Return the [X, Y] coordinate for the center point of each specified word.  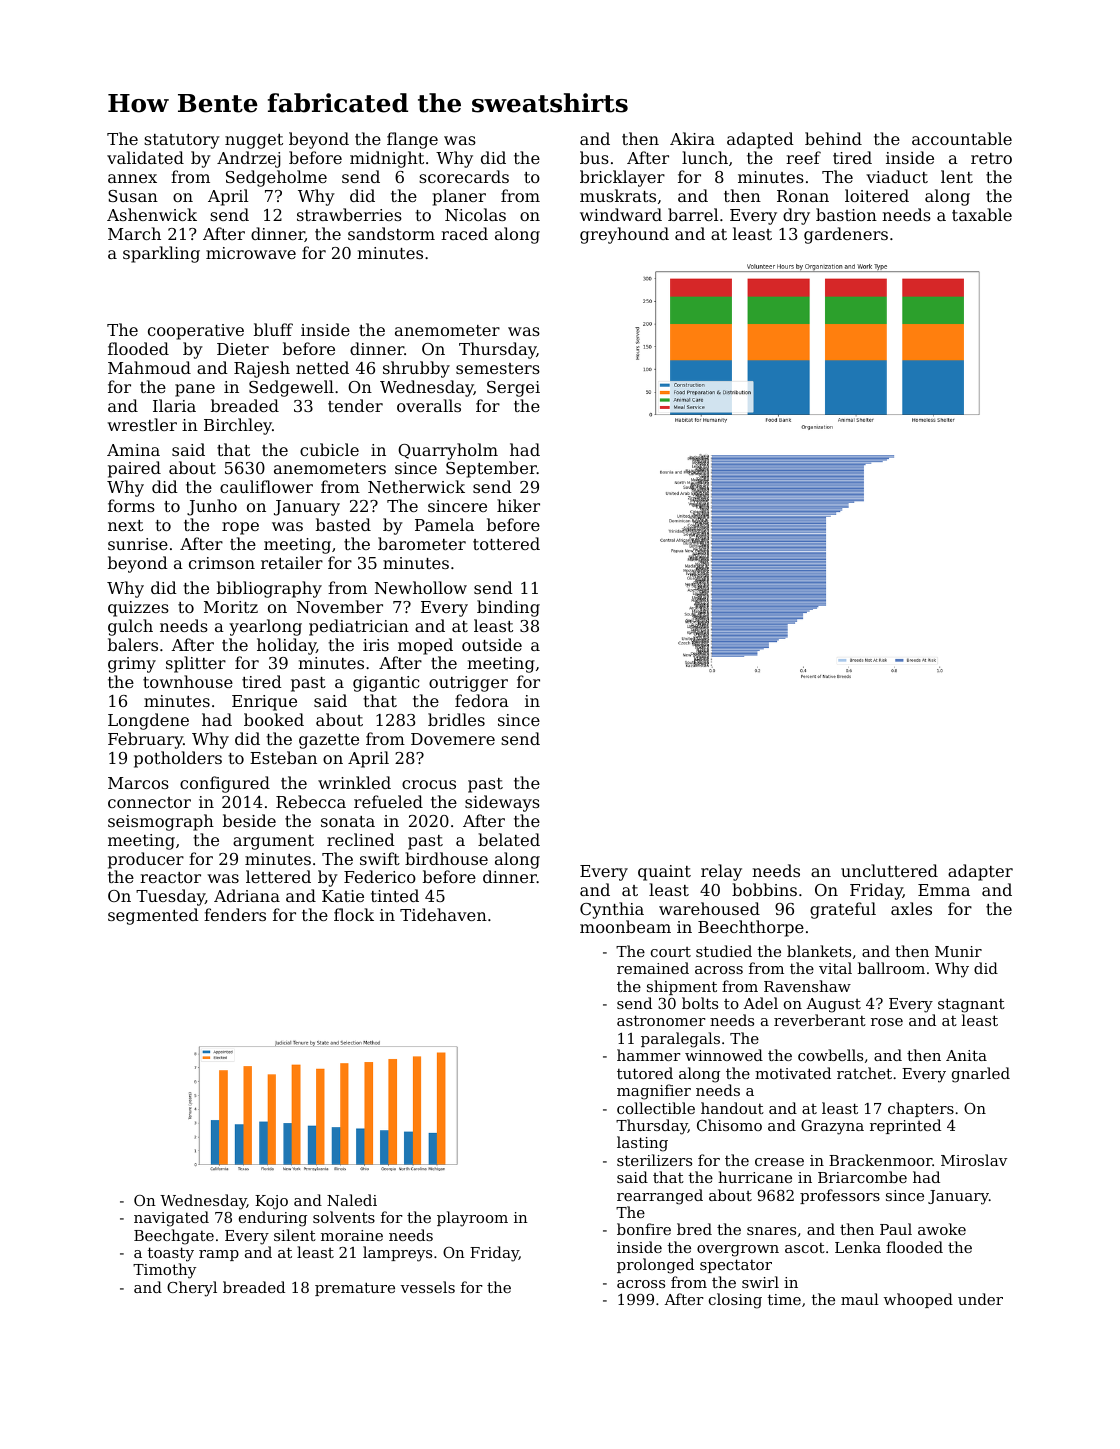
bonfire [644, 1229]
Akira [692, 138]
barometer [422, 543]
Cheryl [192, 1289]
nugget [254, 141]
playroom [472, 1219]
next [125, 525]
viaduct [897, 176]
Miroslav [974, 1160]
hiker [518, 505]
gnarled [981, 1075]
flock [354, 914]
